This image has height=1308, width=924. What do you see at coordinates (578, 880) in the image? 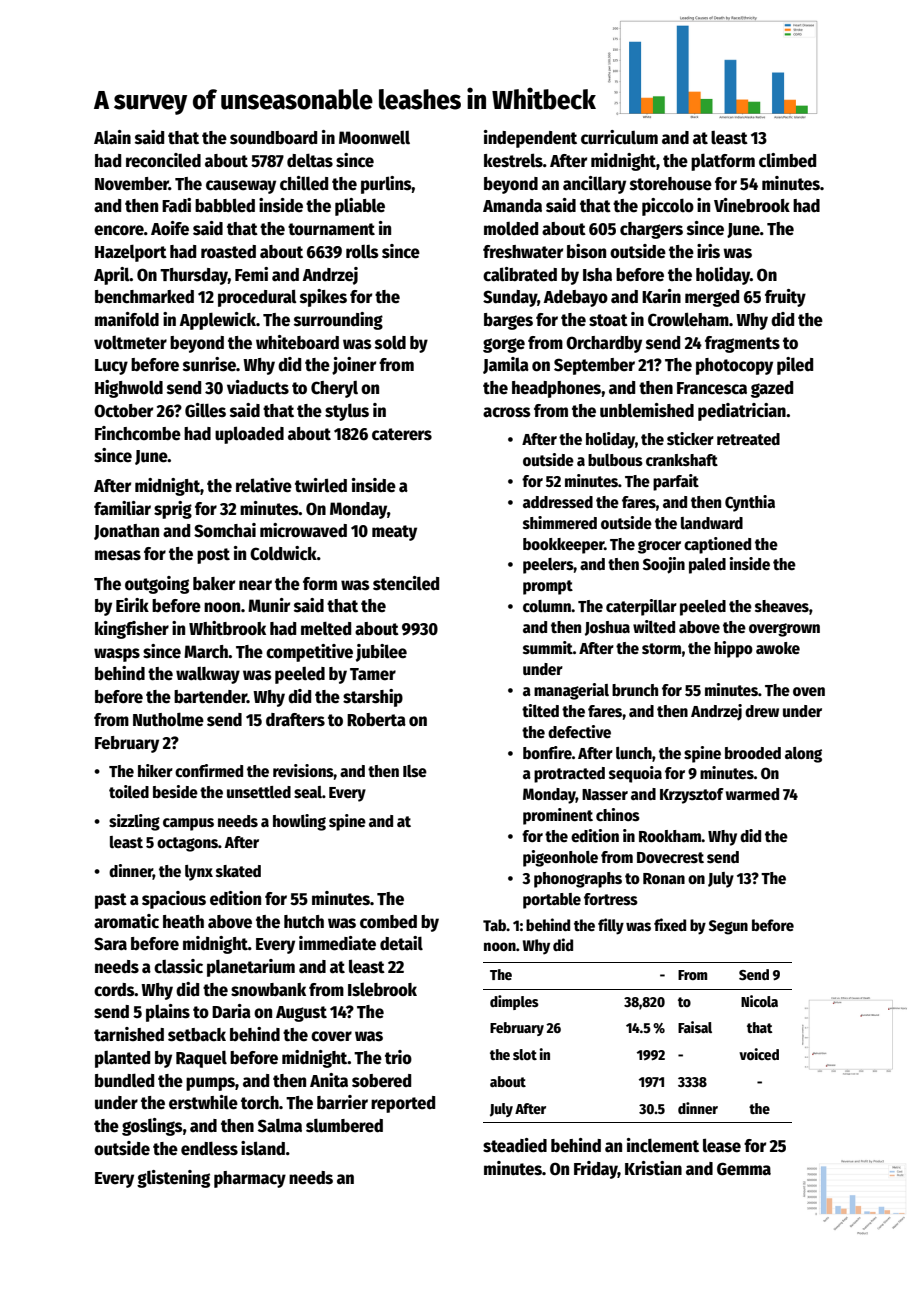
I see `phonographs` at bounding box center [578, 880].
